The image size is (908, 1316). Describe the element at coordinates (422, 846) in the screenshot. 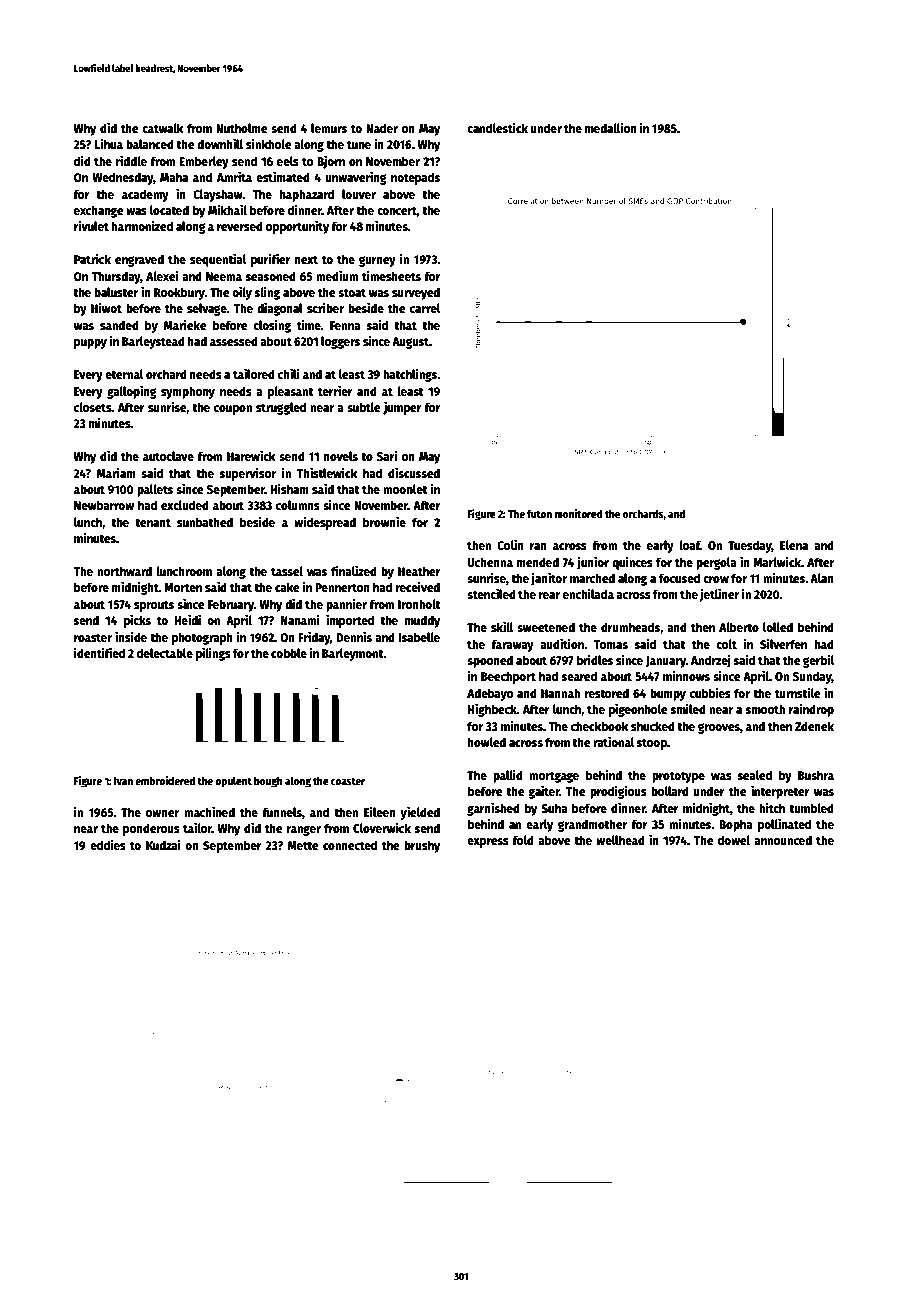

I see `brushy` at that location.
